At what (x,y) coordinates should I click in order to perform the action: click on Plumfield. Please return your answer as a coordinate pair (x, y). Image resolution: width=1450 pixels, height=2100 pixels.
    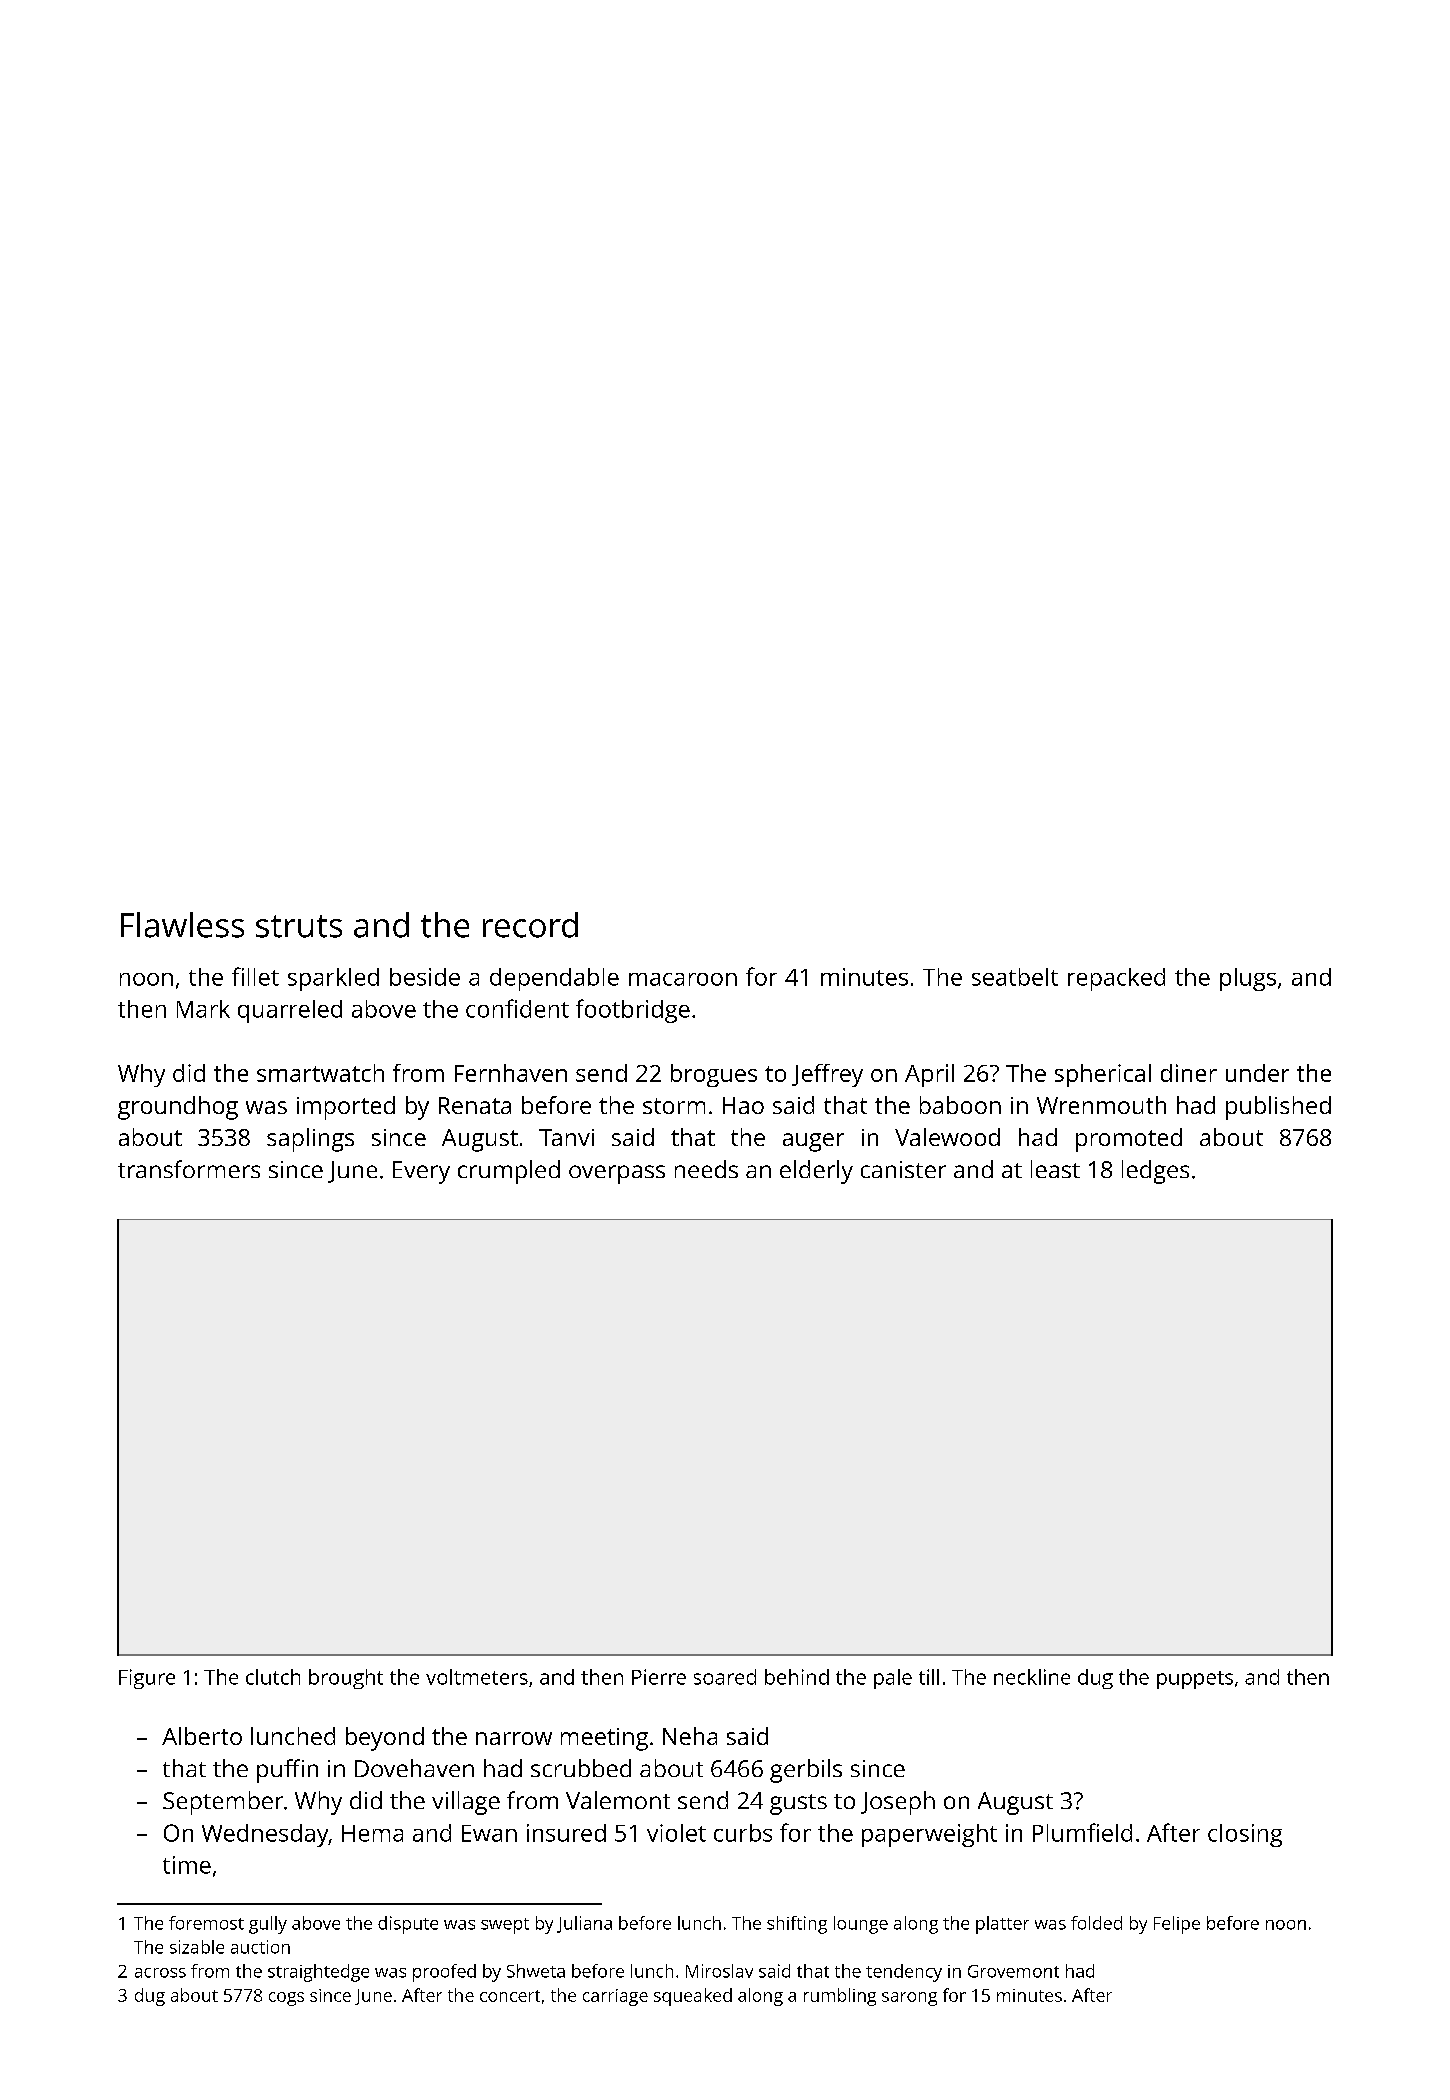
    Looking at the image, I should click on (1082, 1832).
